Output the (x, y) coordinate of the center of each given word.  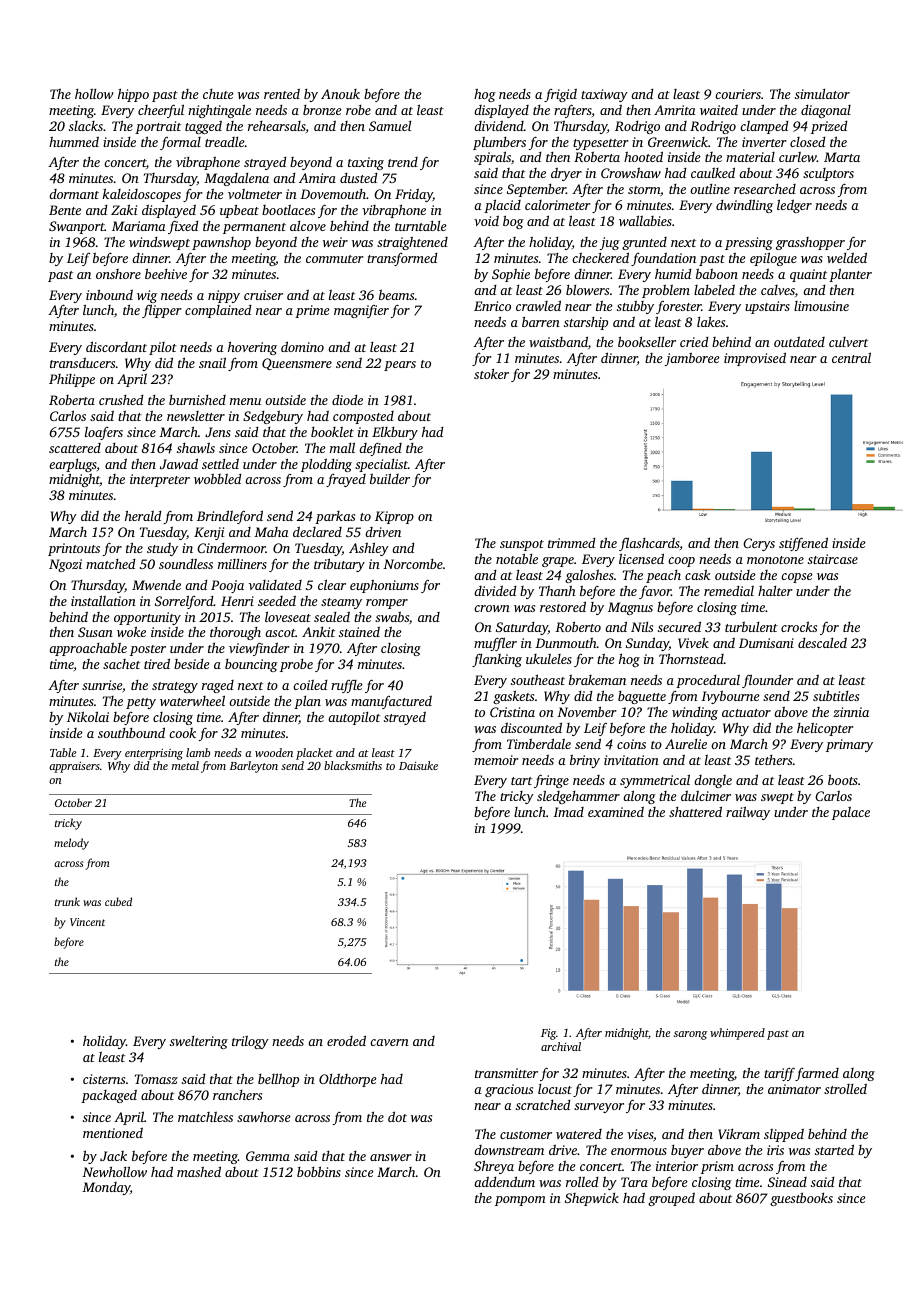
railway (748, 813)
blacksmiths (353, 765)
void (486, 221)
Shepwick (592, 1199)
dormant (74, 194)
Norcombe (413, 564)
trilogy (250, 1042)
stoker (491, 374)
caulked (713, 172)
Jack (113, 1156)
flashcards (649, 544)
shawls (196, 448)
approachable (88, 649)
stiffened (803, 544)
